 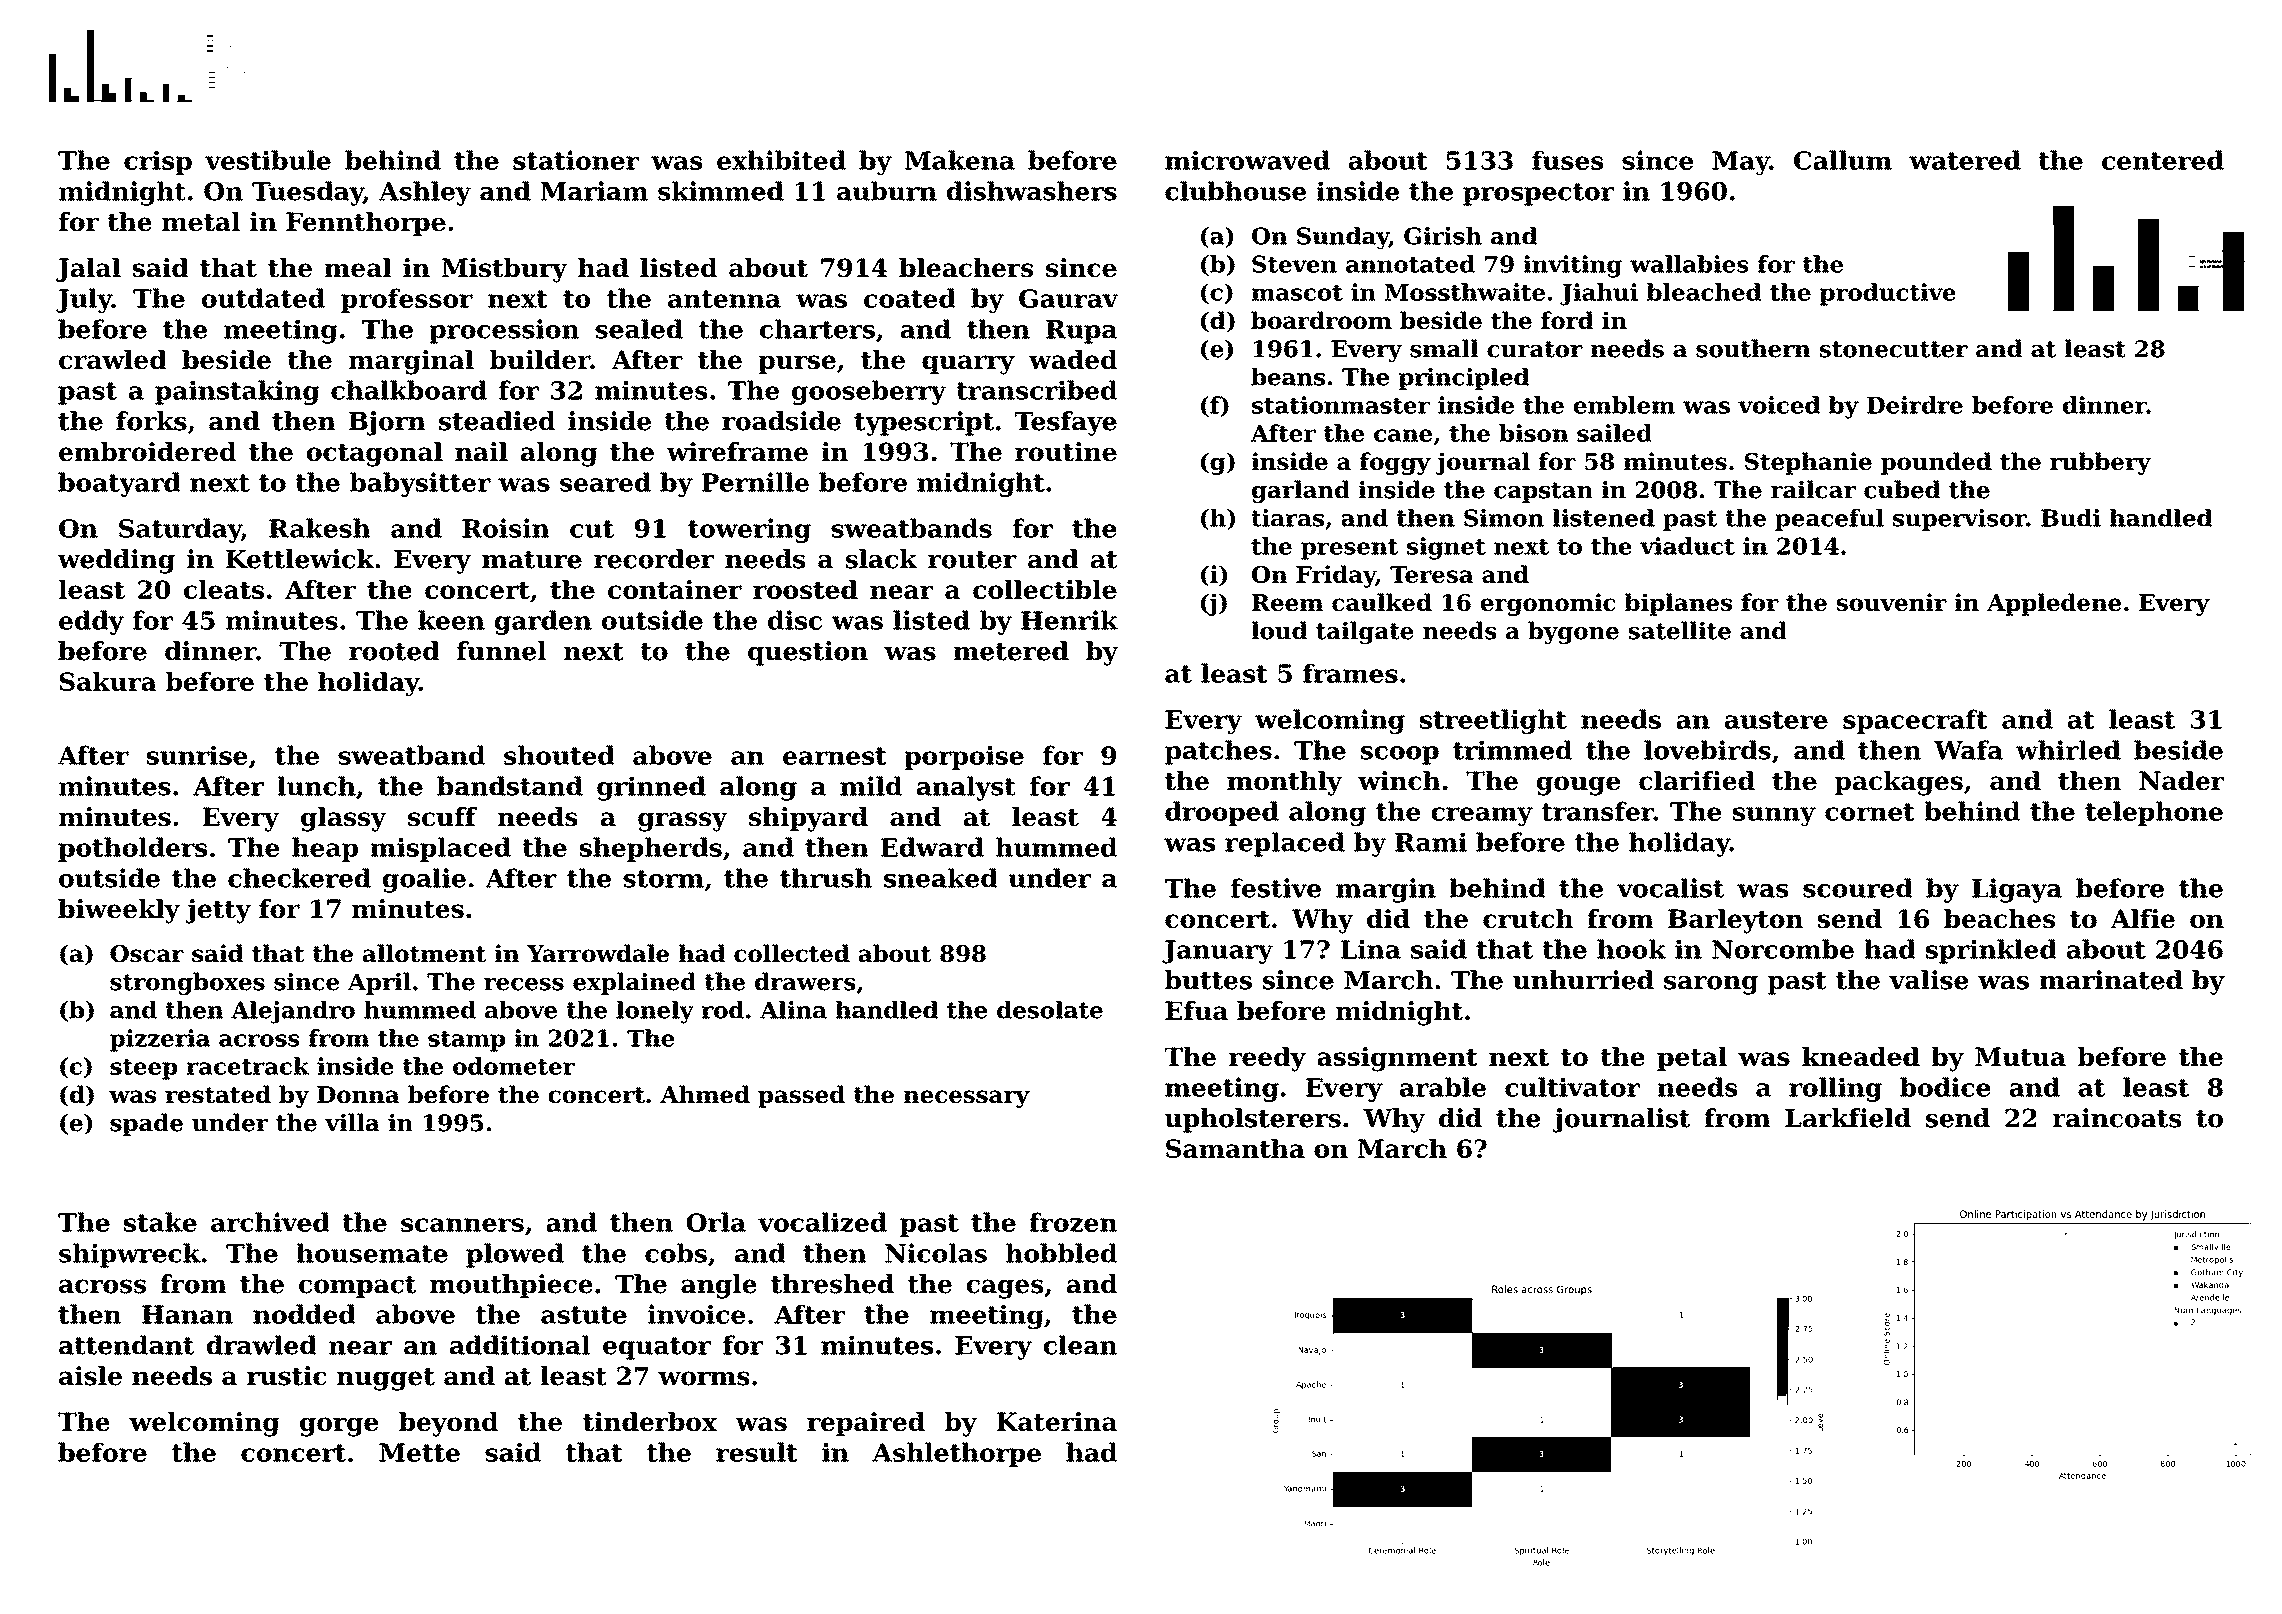 What do you see at coordinates (1843, 160) in the screenshot?
I see `Callum` at bounding box center [1843, 160].
